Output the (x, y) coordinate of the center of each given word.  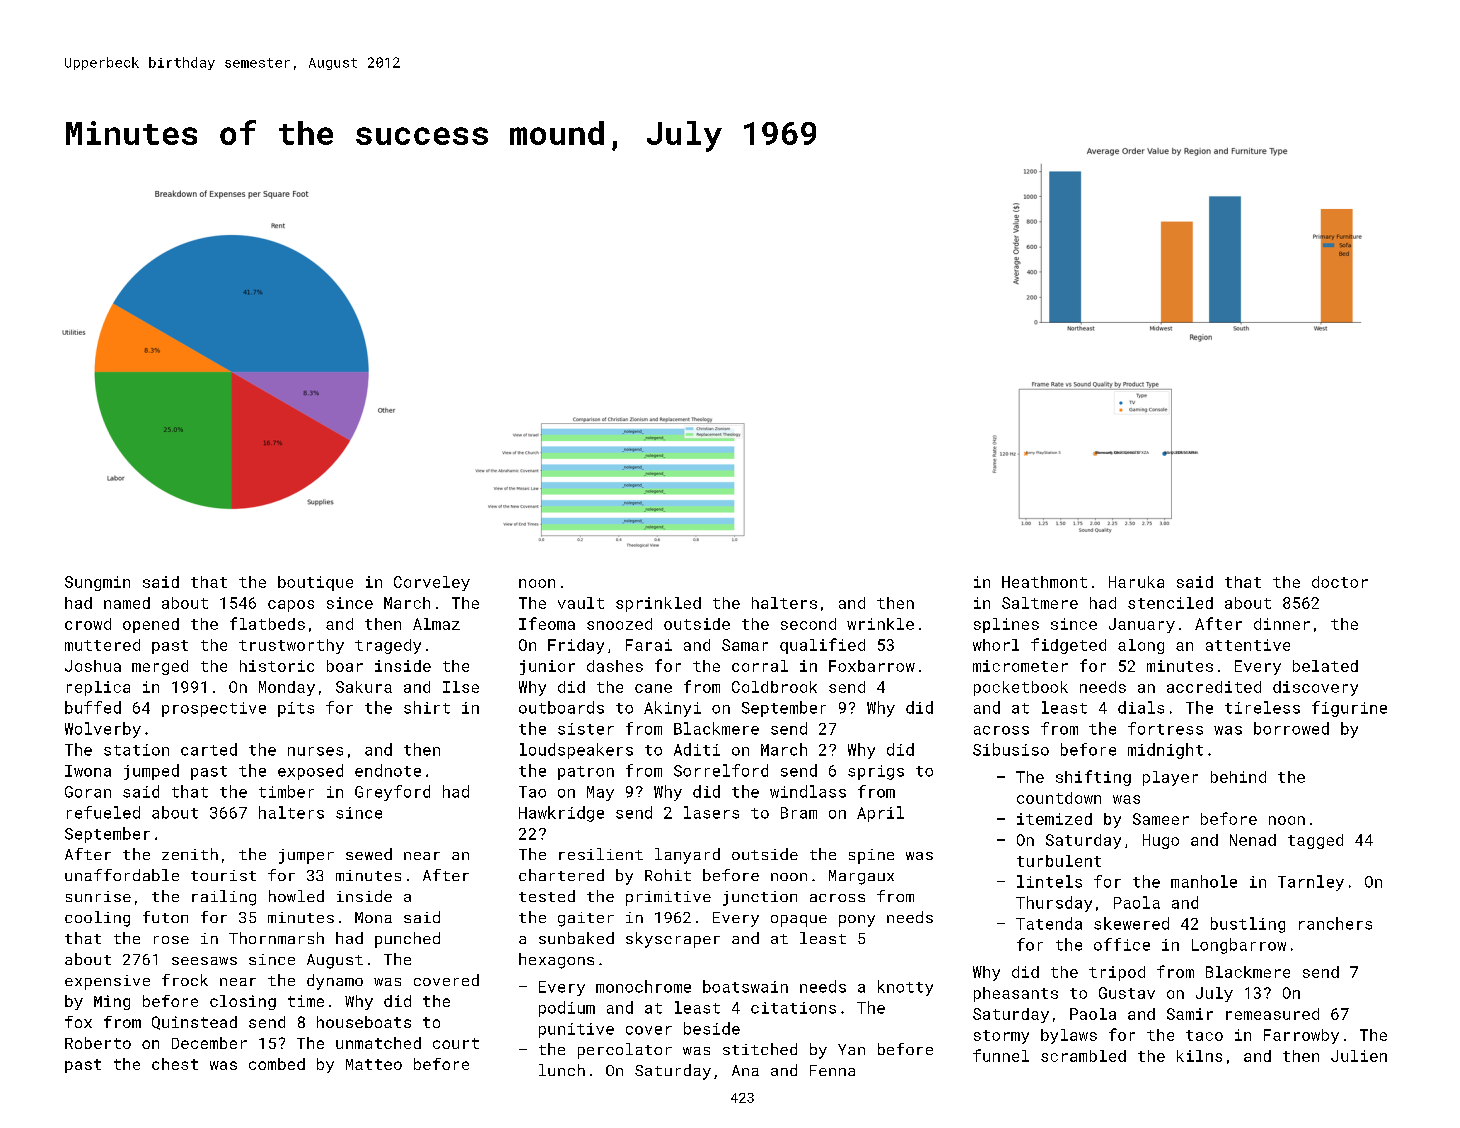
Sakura (364, 687)
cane (653, 688)
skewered (1131, 923)
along (1141, 646)
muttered (102, 645)
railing (224, 898)
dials (1141, 707)
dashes (615, 666)
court (456, 1043)
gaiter (586, 919)
